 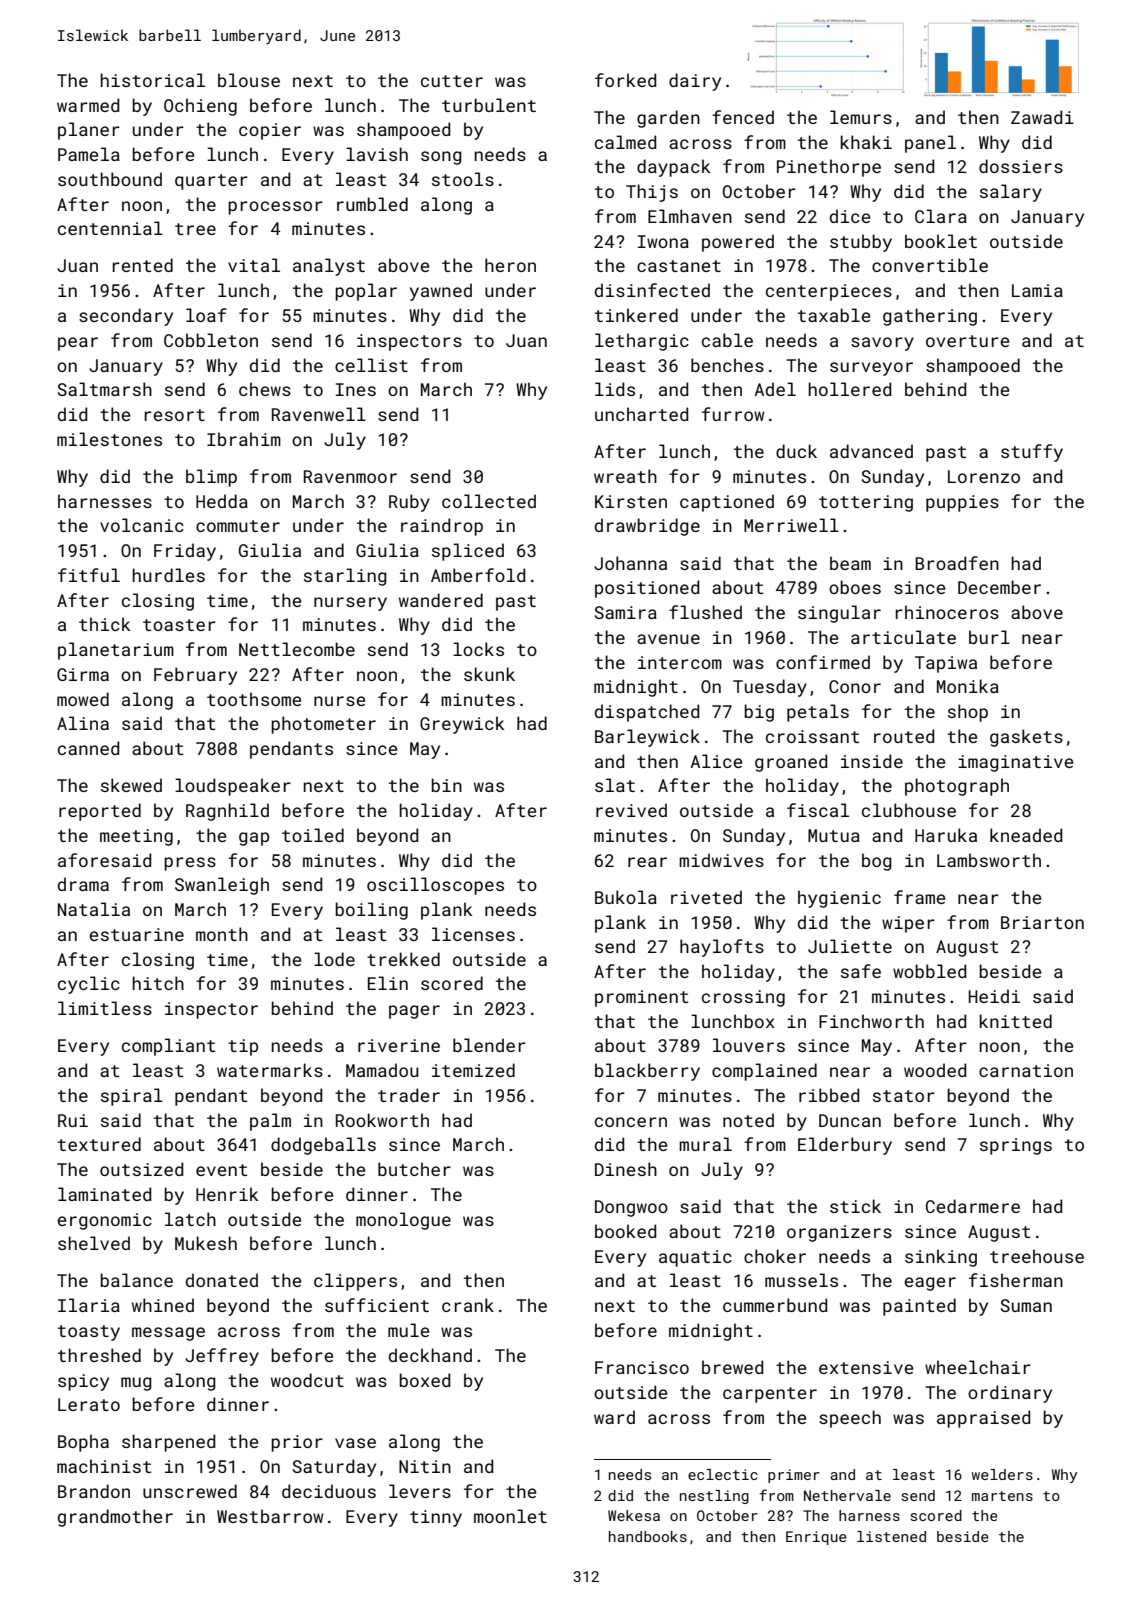 What do you see at coordinates (1042, 117) in the screenshot?
I see `Zawadi` at bounding box center [1042, 117].
